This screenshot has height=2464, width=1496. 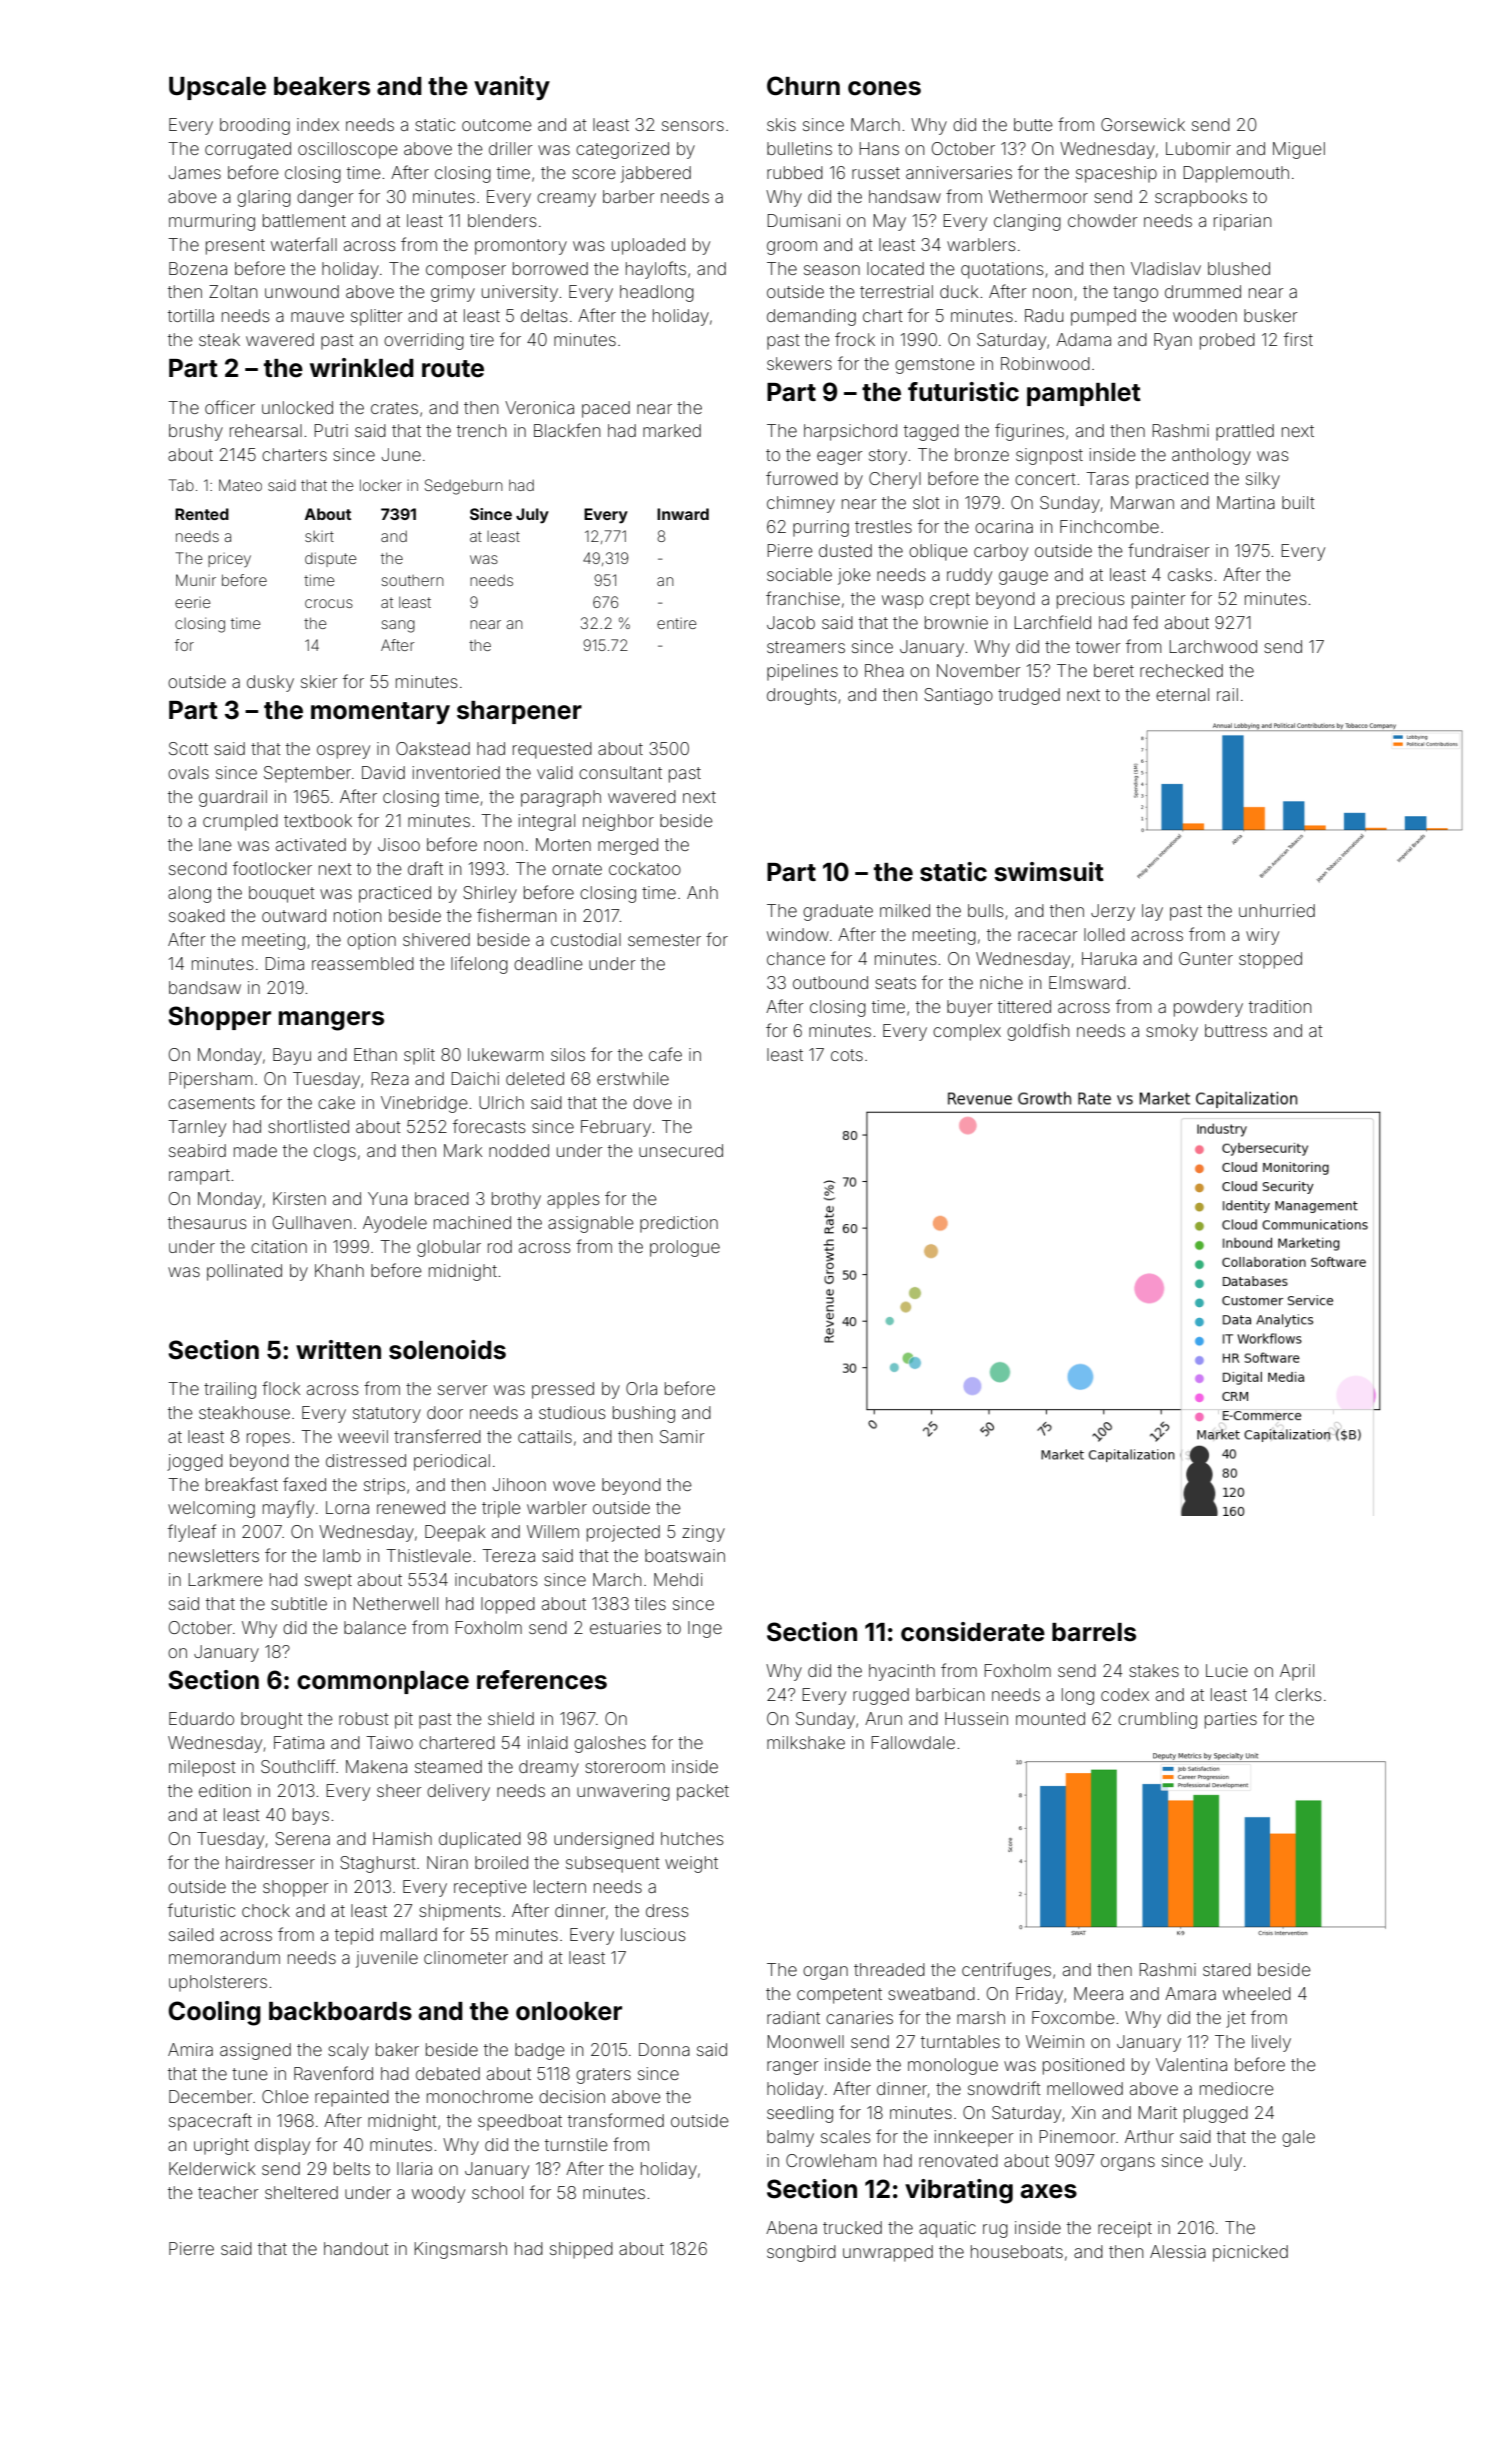 I want to click on balance, so click(x=375, y=1627).
